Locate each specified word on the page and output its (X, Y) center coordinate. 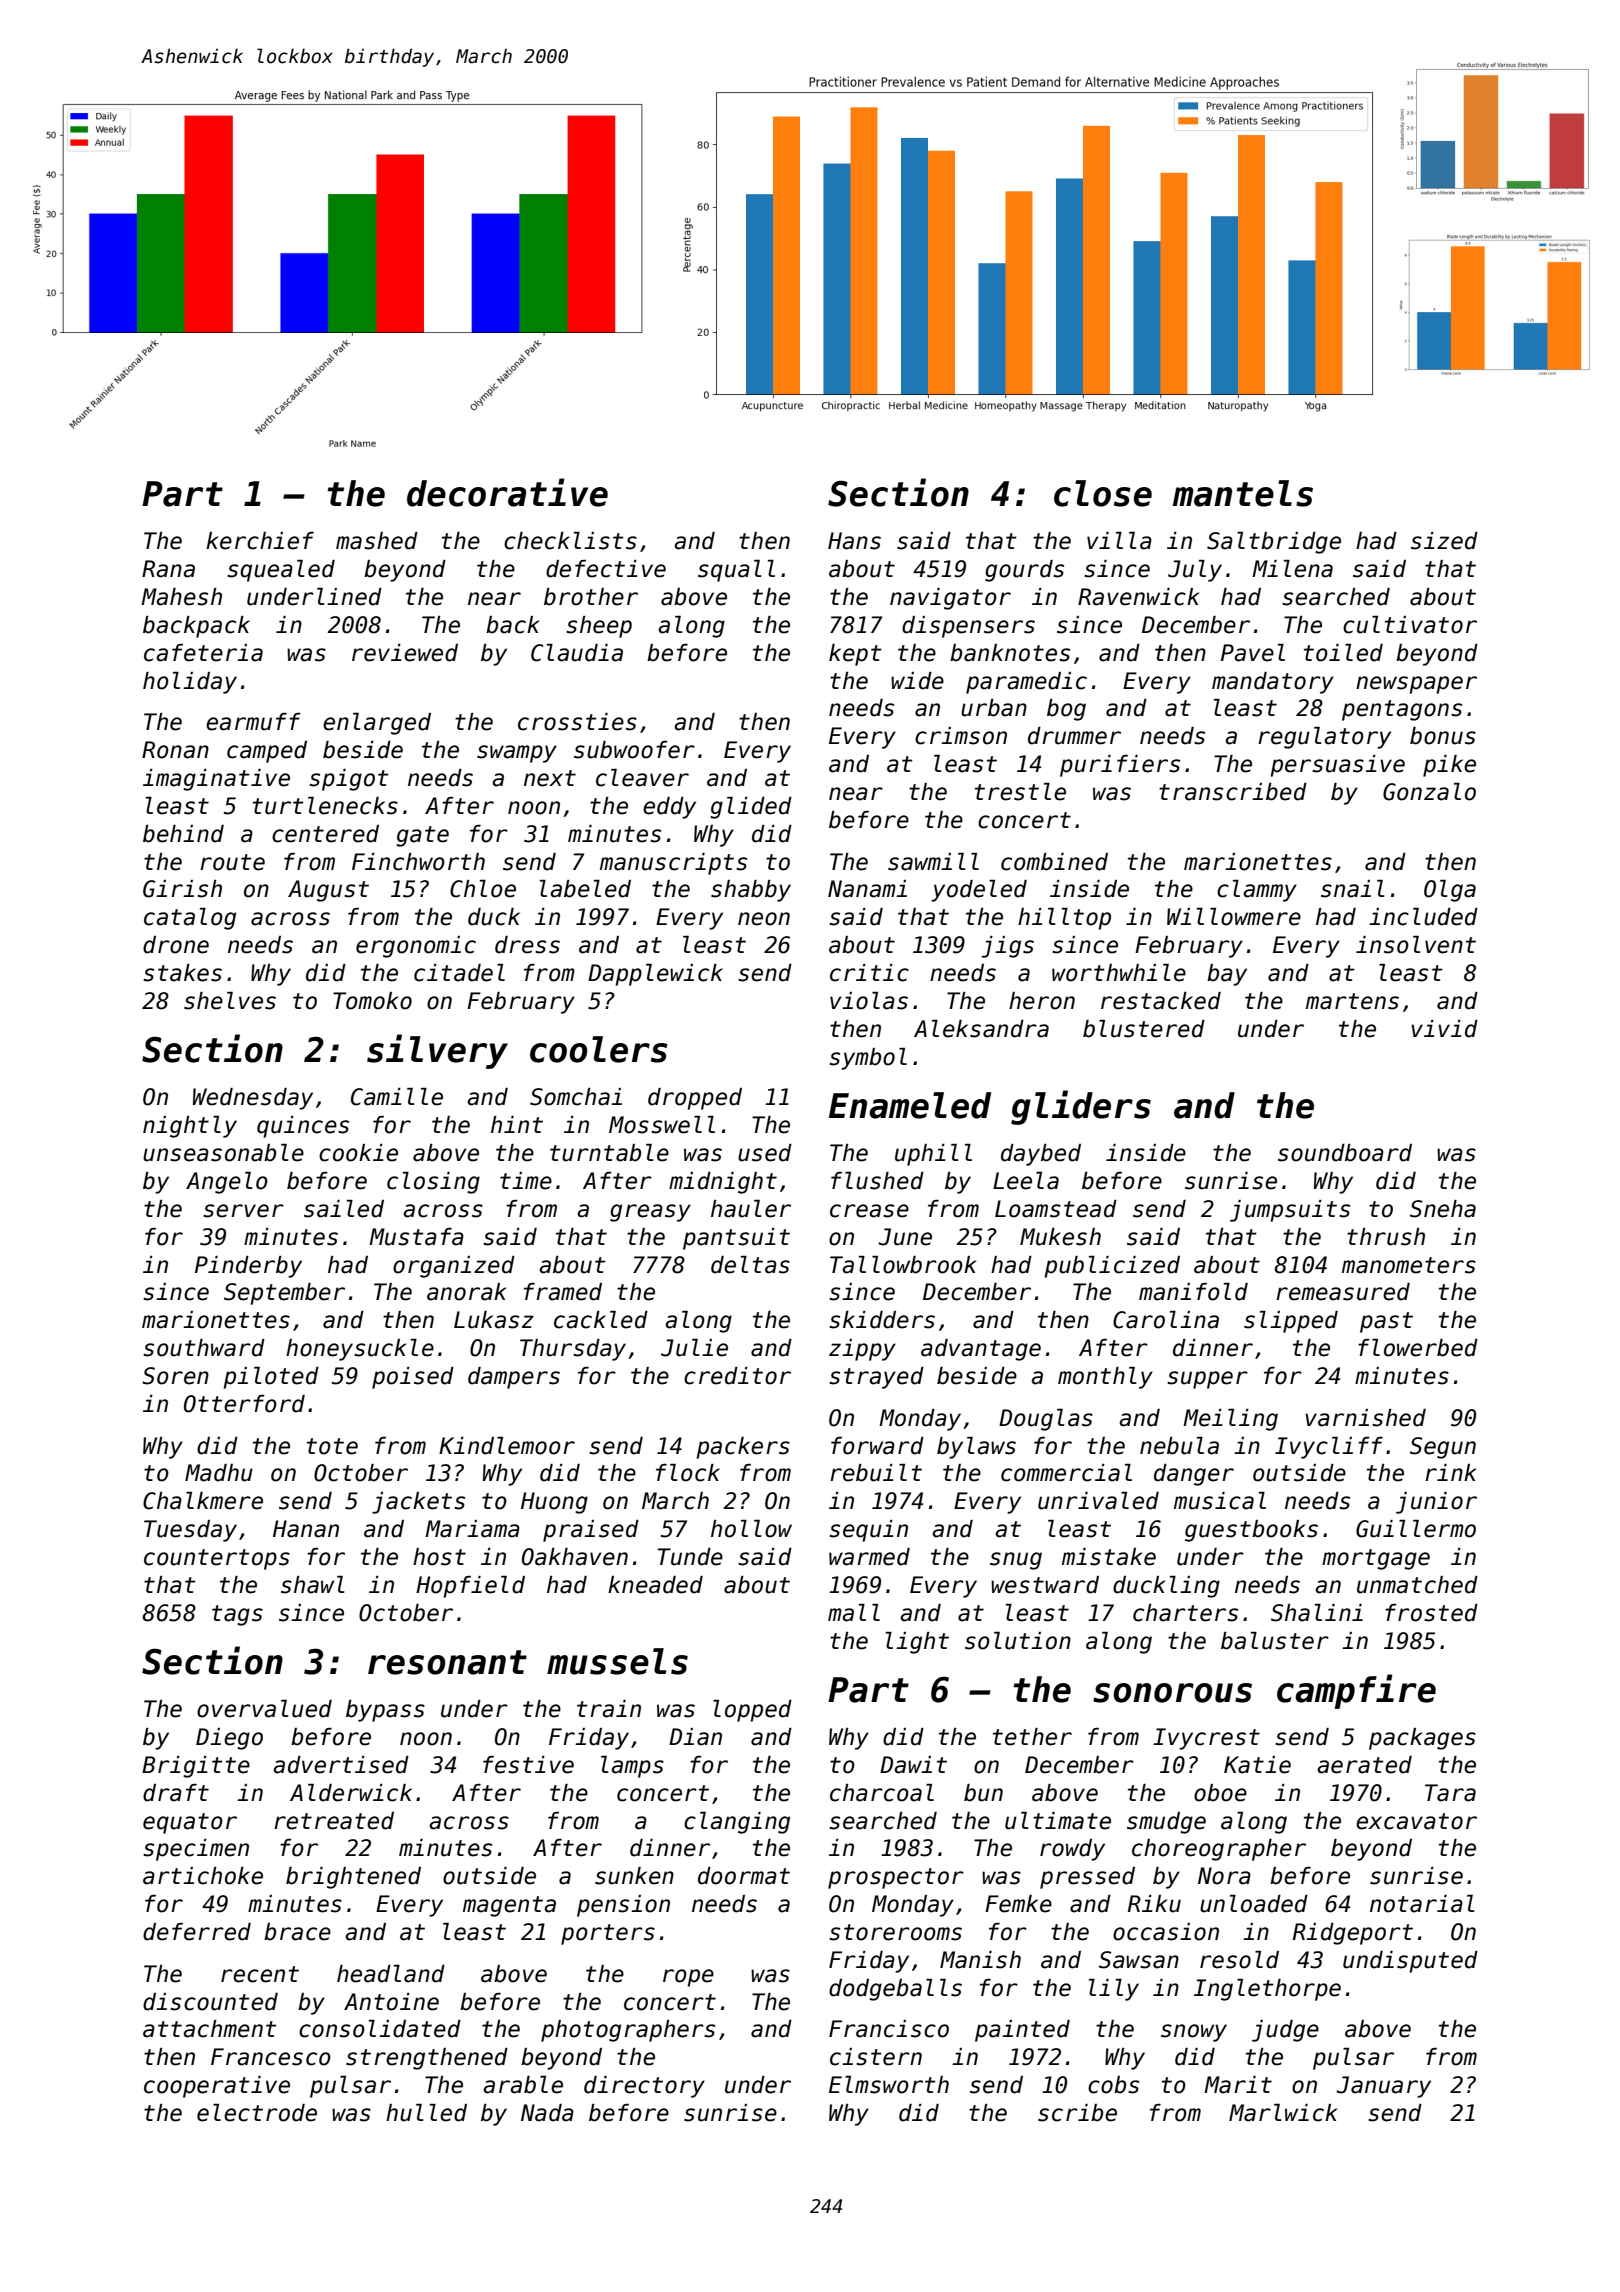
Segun (1443, 1448)
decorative (507, 492)
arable (523, 2085)
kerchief (260, 541)
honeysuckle (360, 1350)
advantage (981, 1350)
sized (1444, 541)
